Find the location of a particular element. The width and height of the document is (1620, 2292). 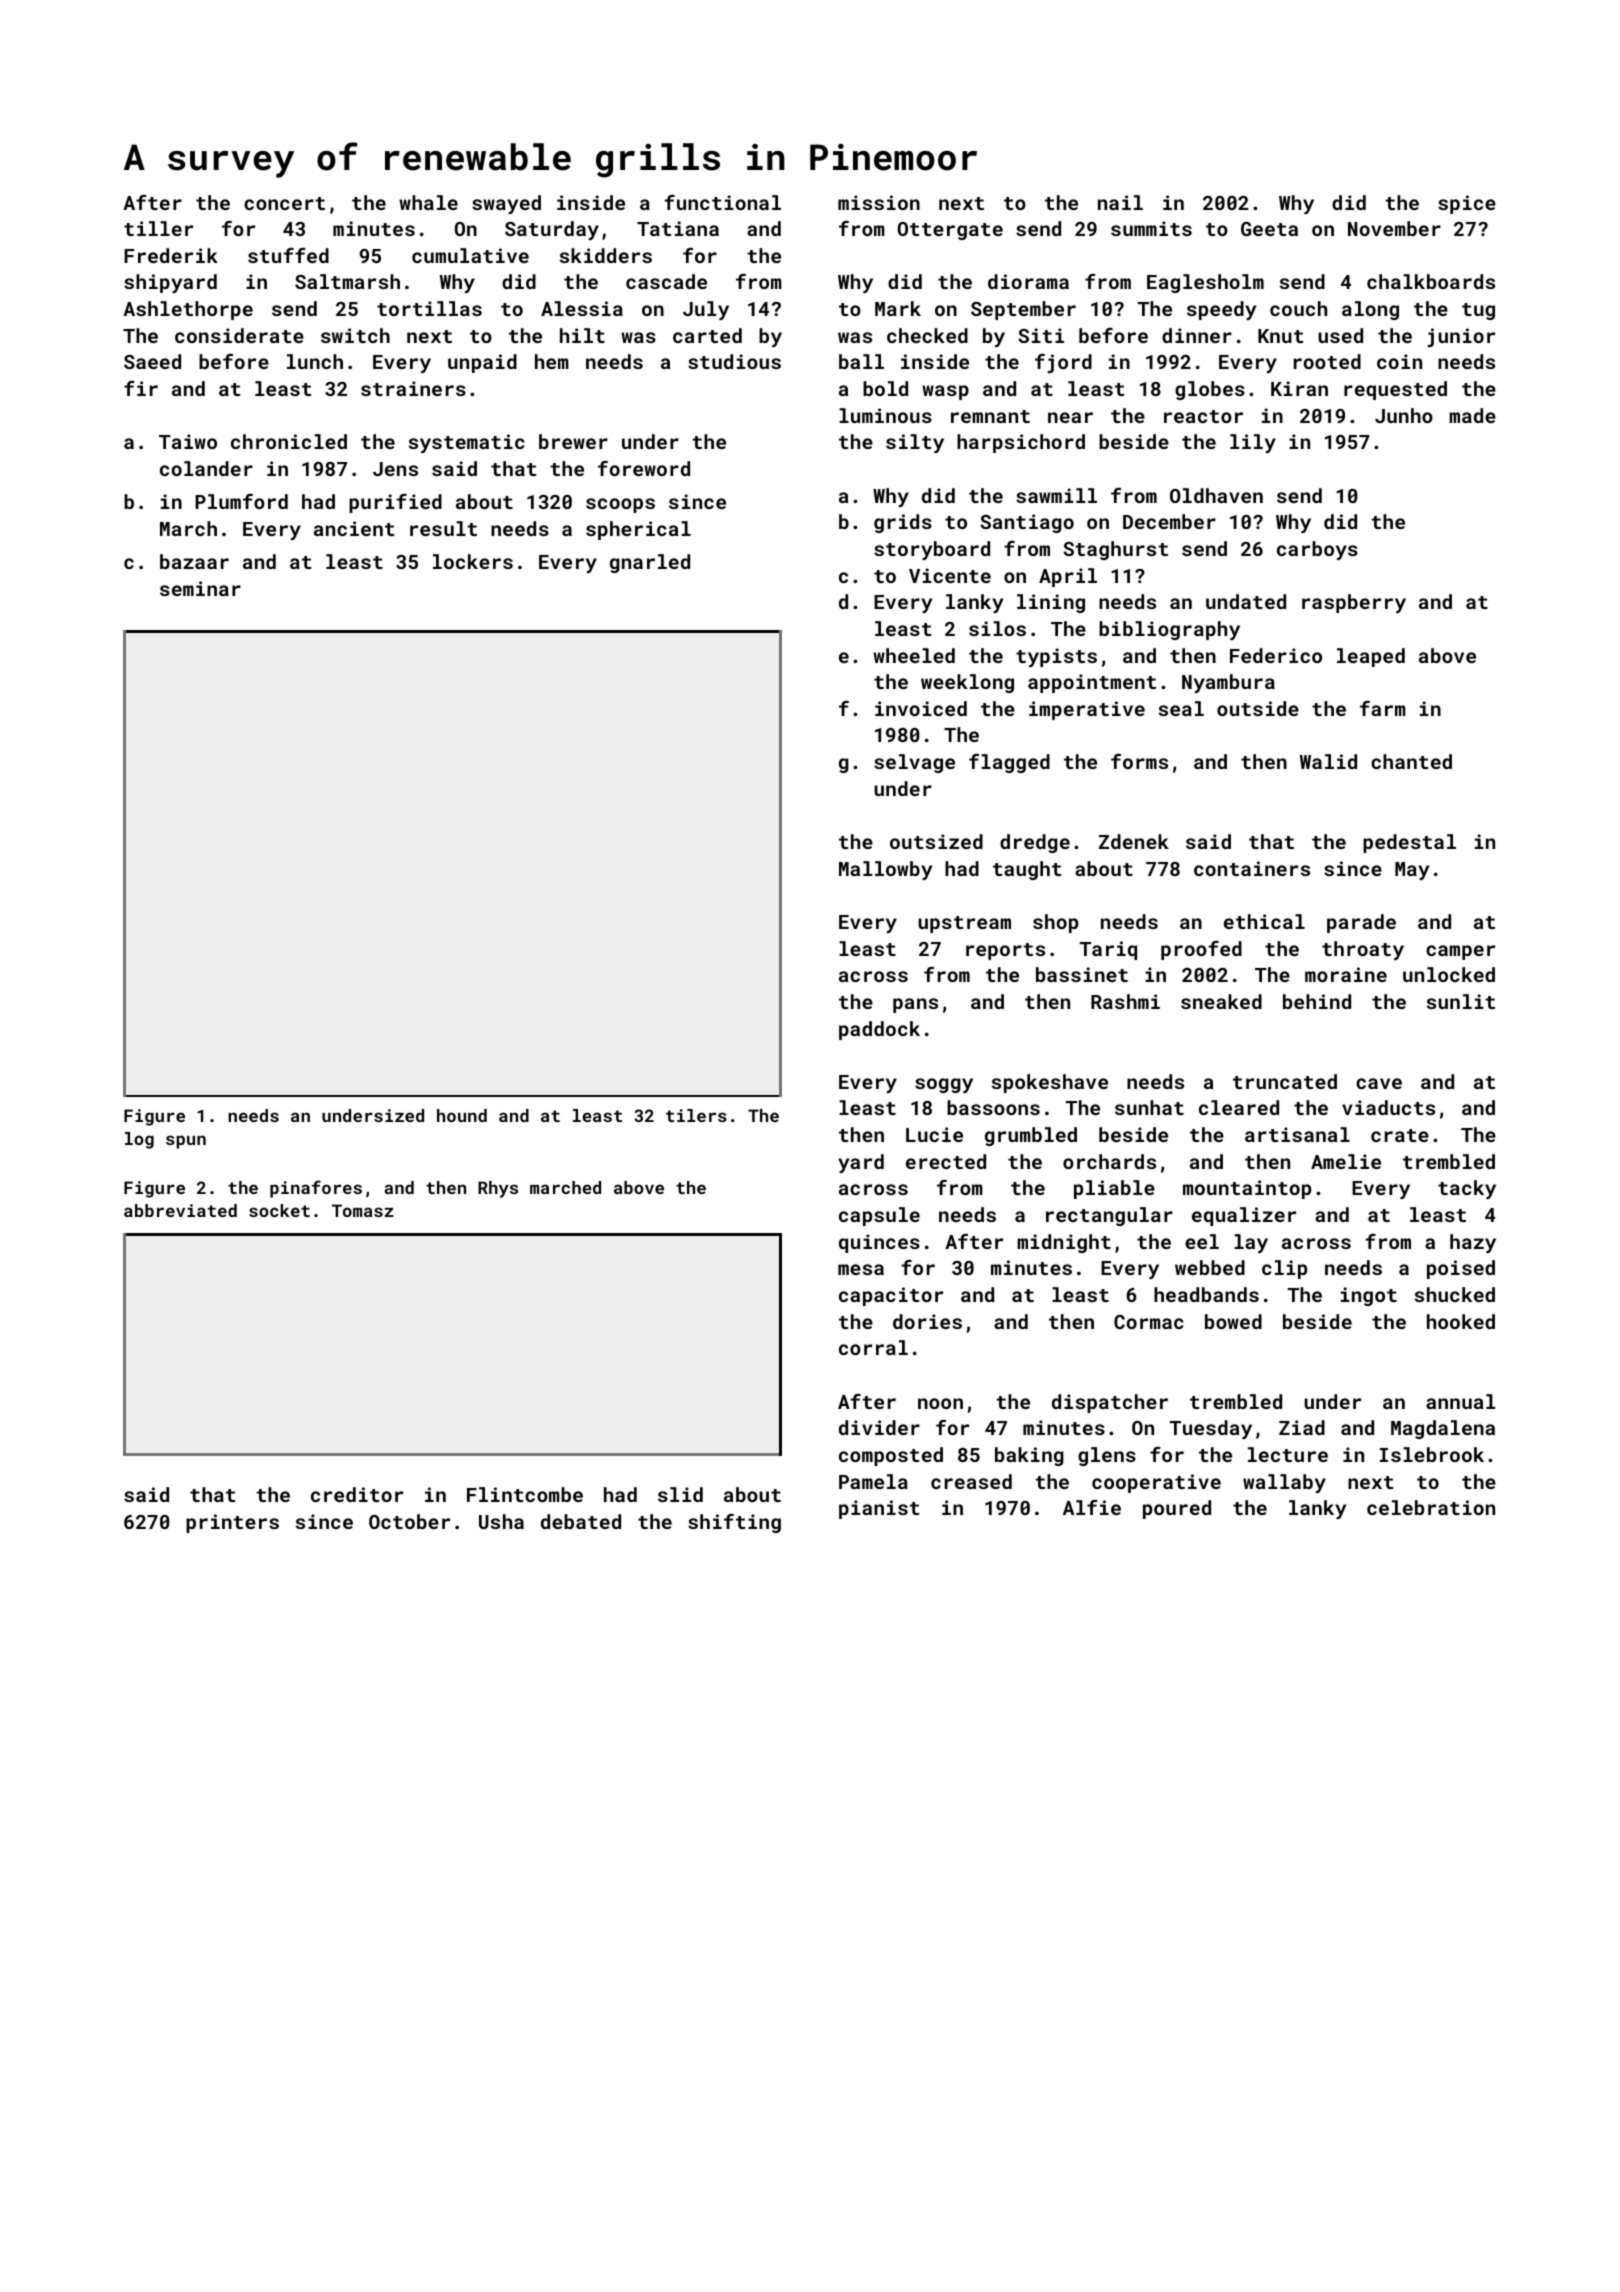

debated is located at coordinates (581, 1521).
